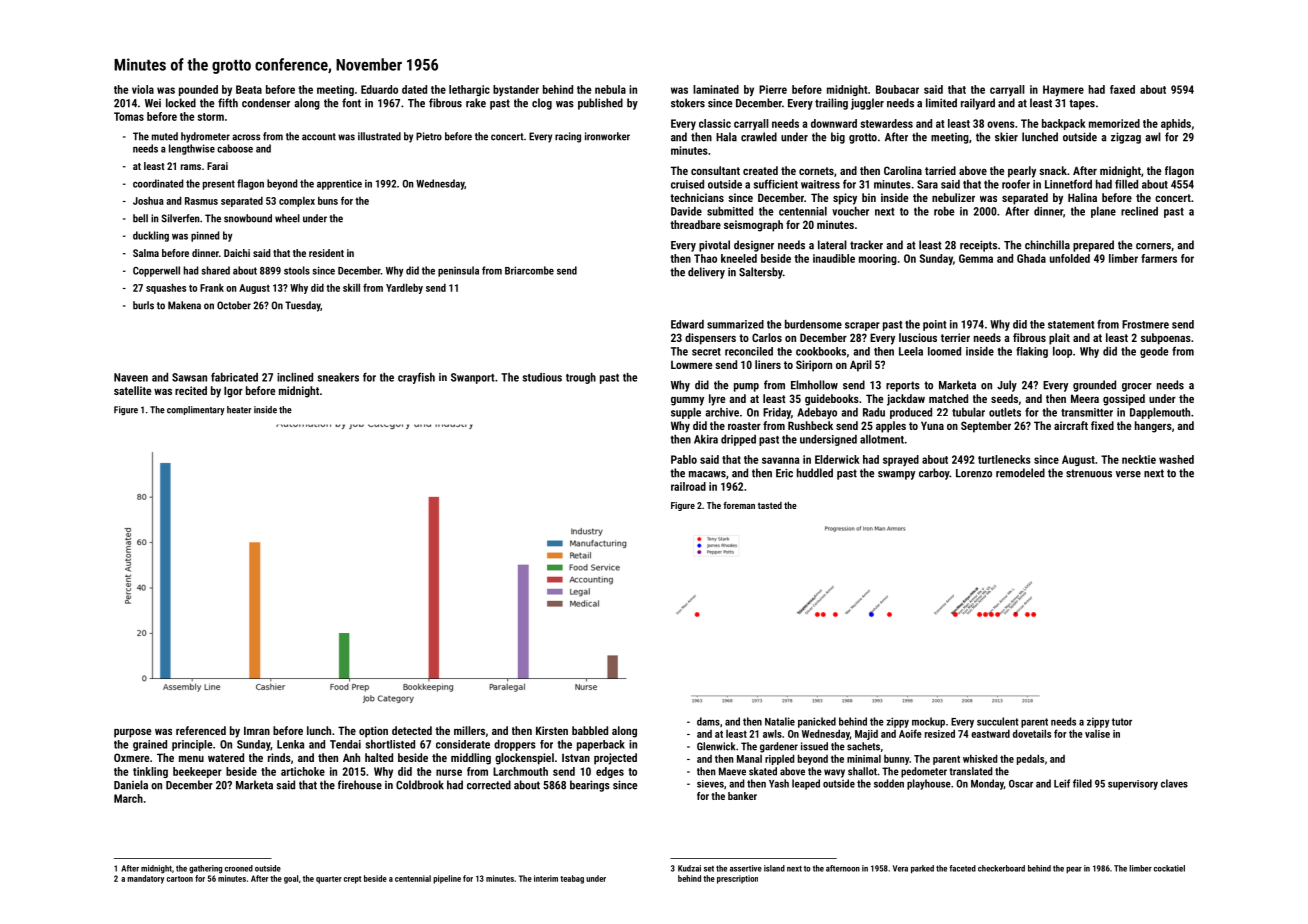  I want to click on illustrated, so click(379, 136).
